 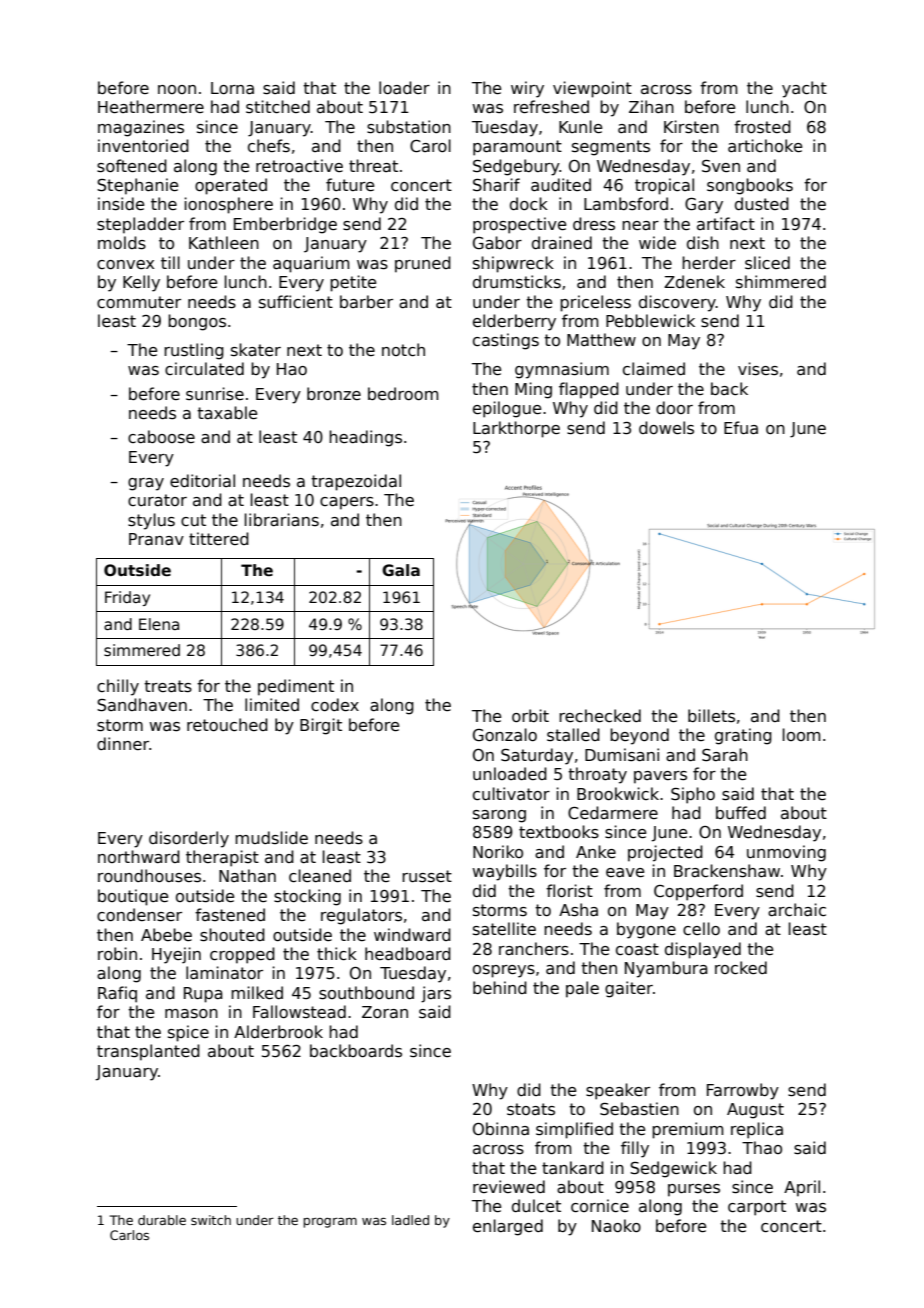 I want to click on future, so click(x=350, y=184).
